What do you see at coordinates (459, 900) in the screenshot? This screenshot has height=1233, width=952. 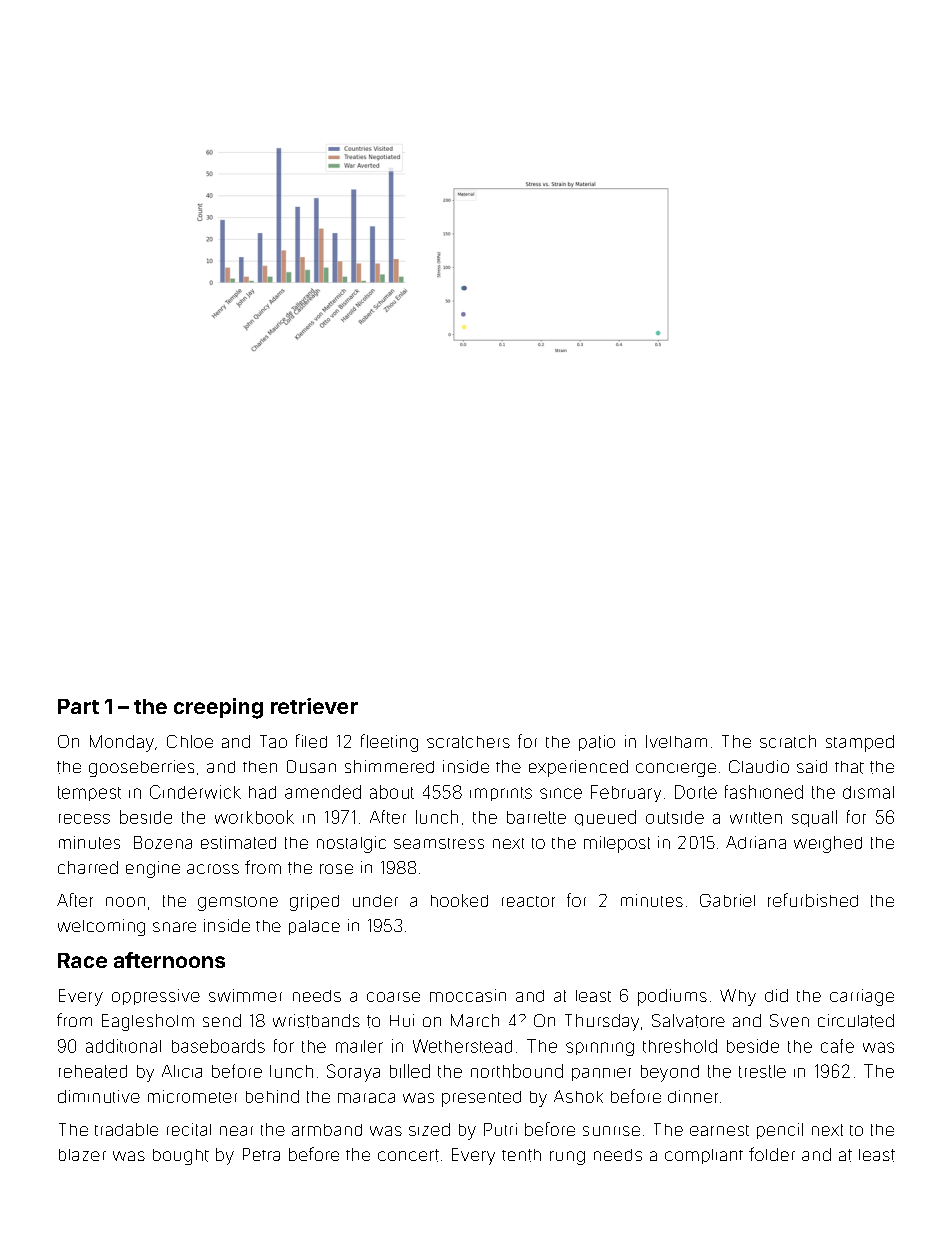 I see `hooked` at bounding box center [459, 900].
